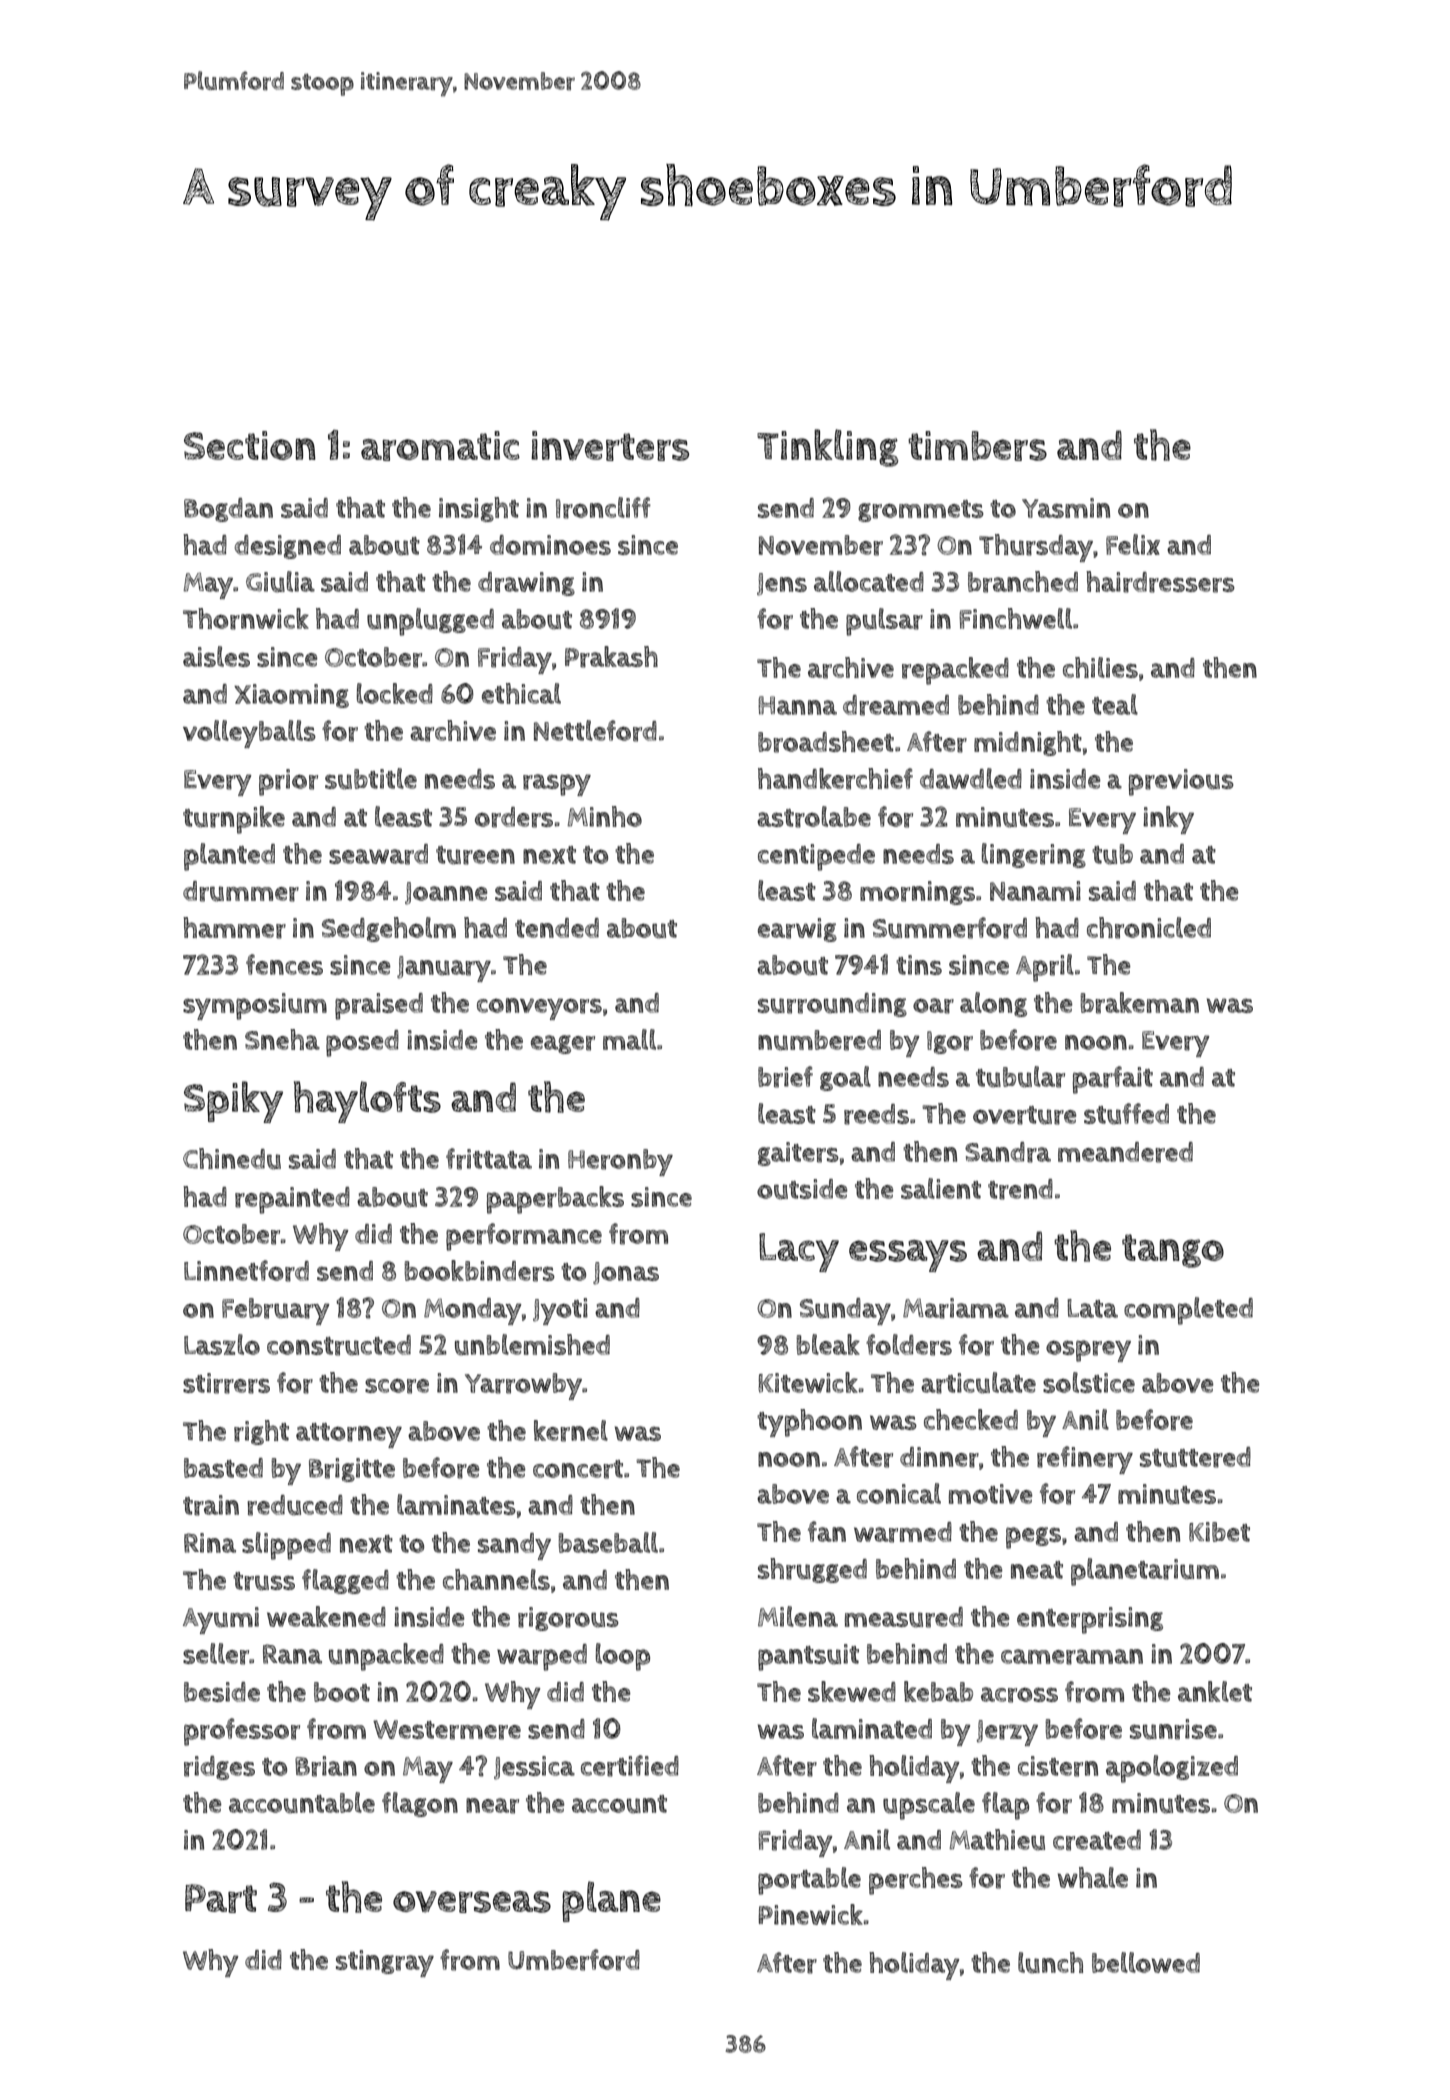  Describe the element at coordinates (222, 1344) in the page. I see `Laszlo` at that location.
